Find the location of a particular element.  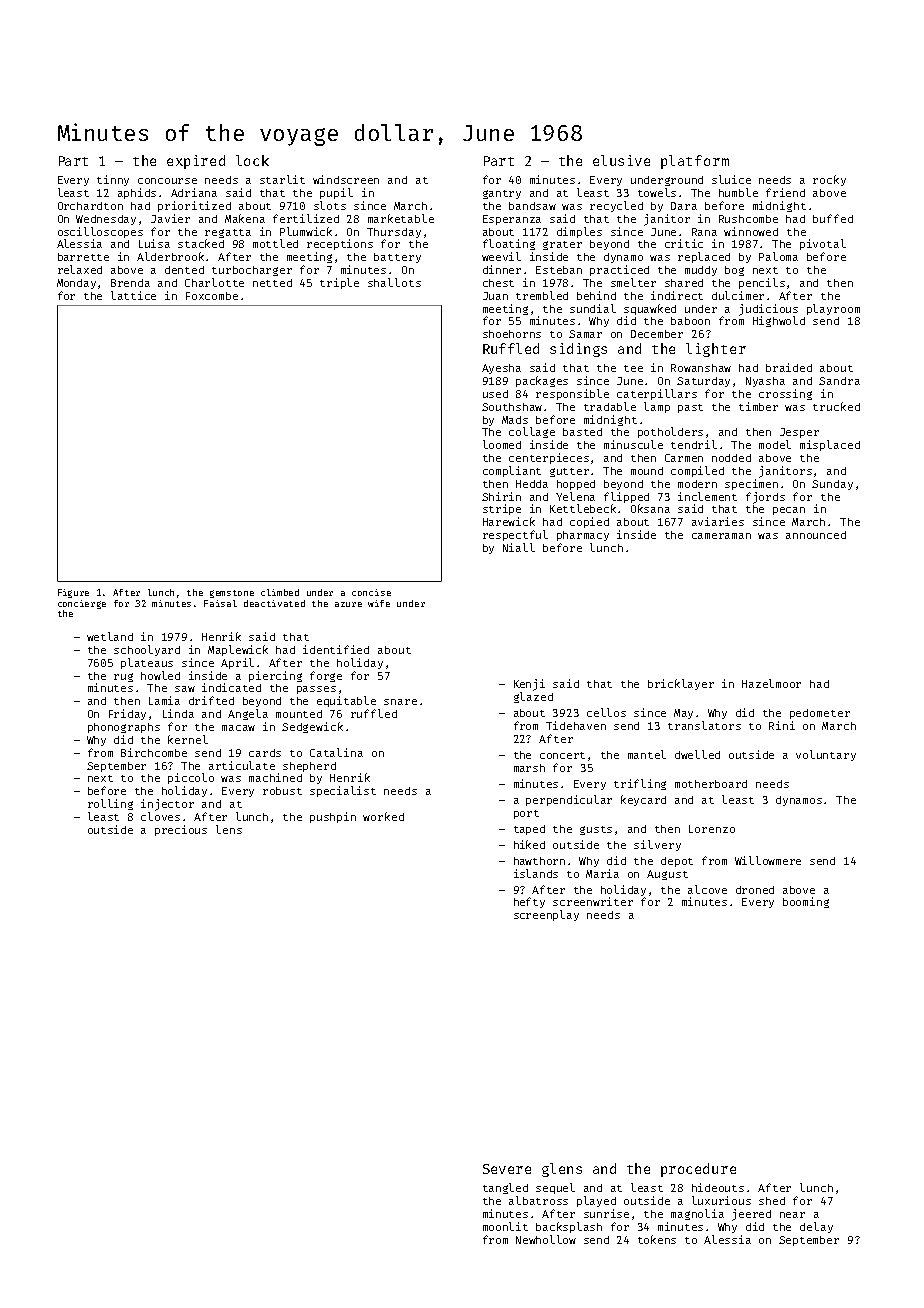

rocky is located at coordinates (829, 180).
